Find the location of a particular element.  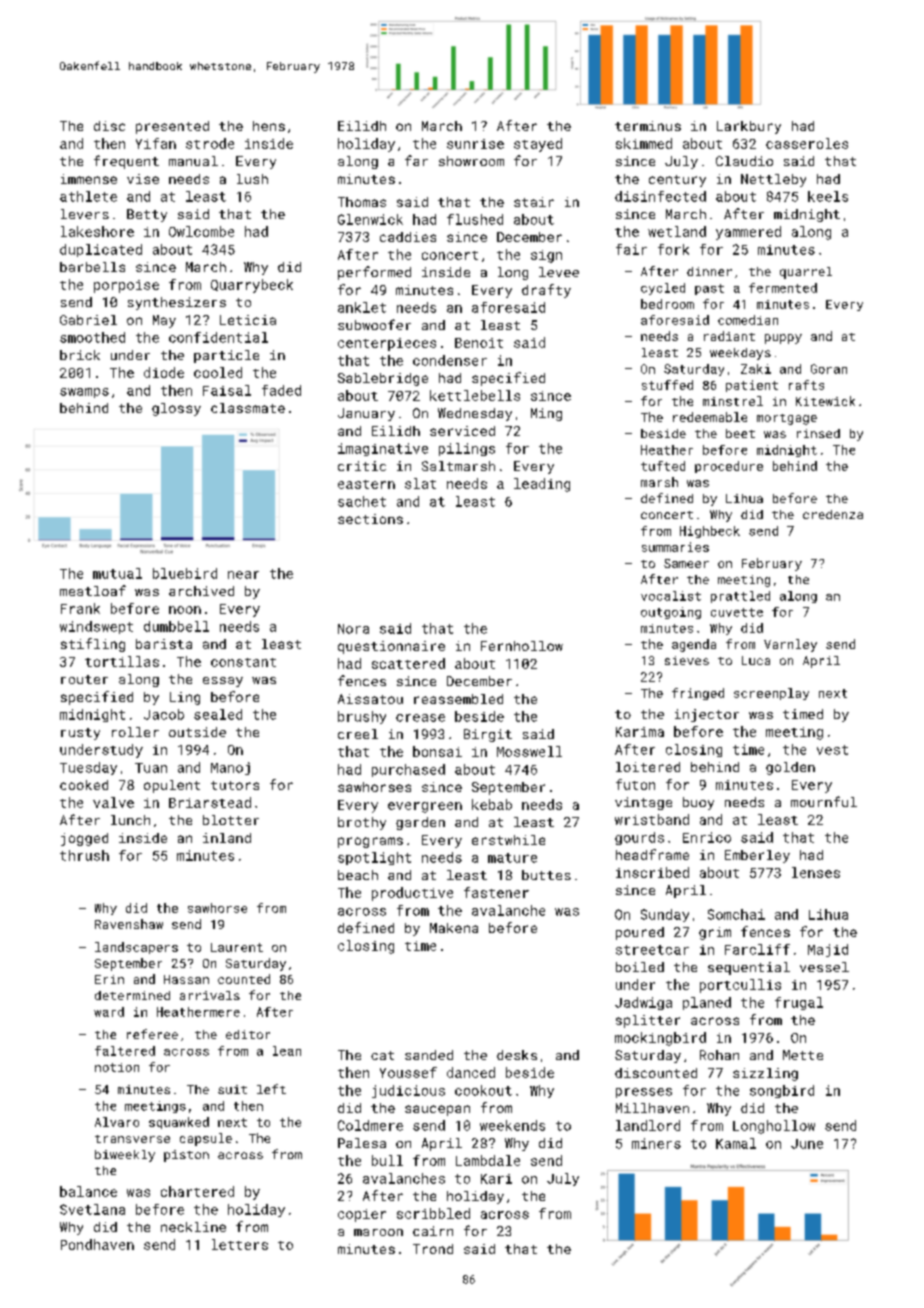

thrush is located at coordinates (84, 855).
